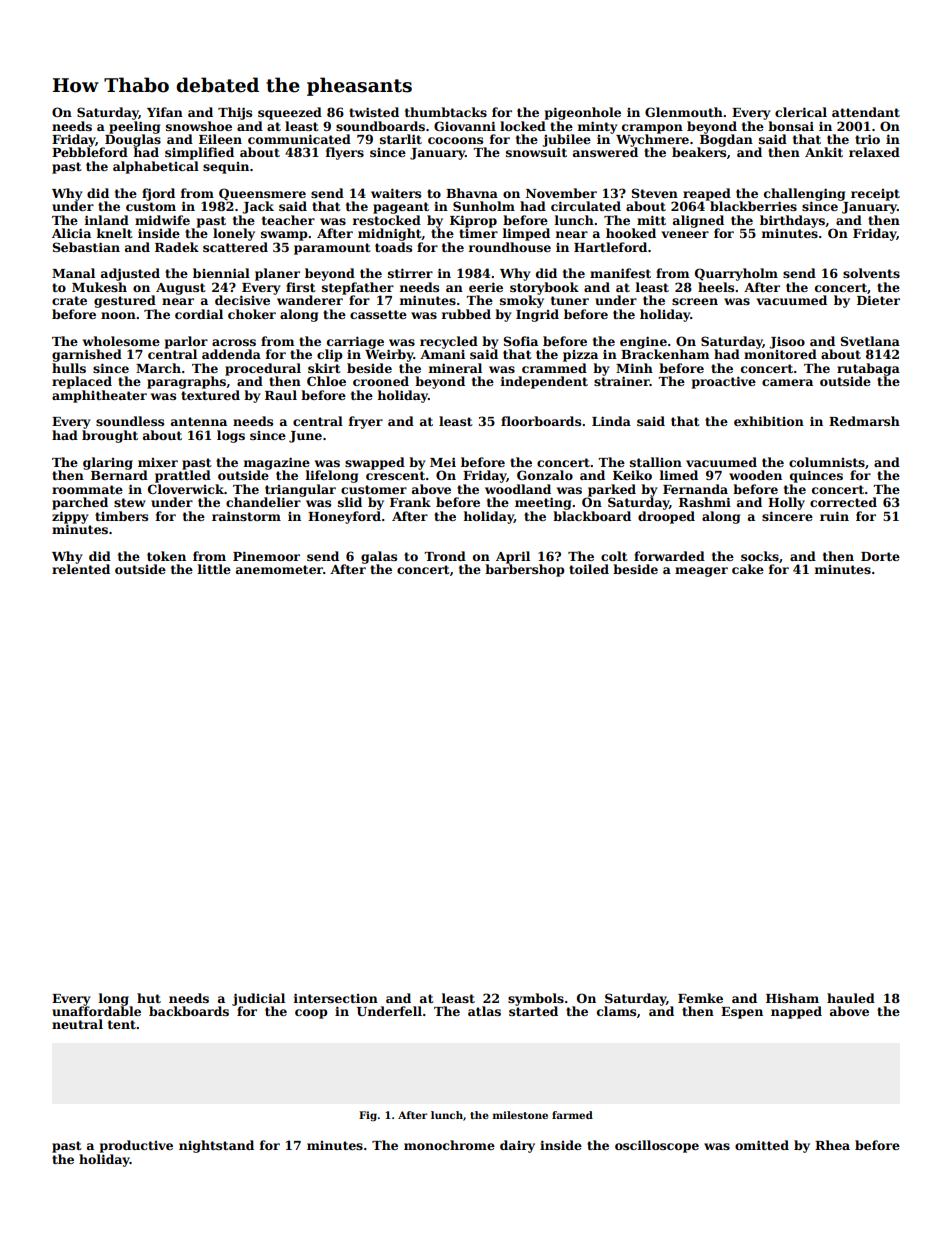 The width and height of the document is (952, 1233). What do you see at coordinates (77, 1024) in the document?
I see `neutral` at bounding box center [77, 1024].
